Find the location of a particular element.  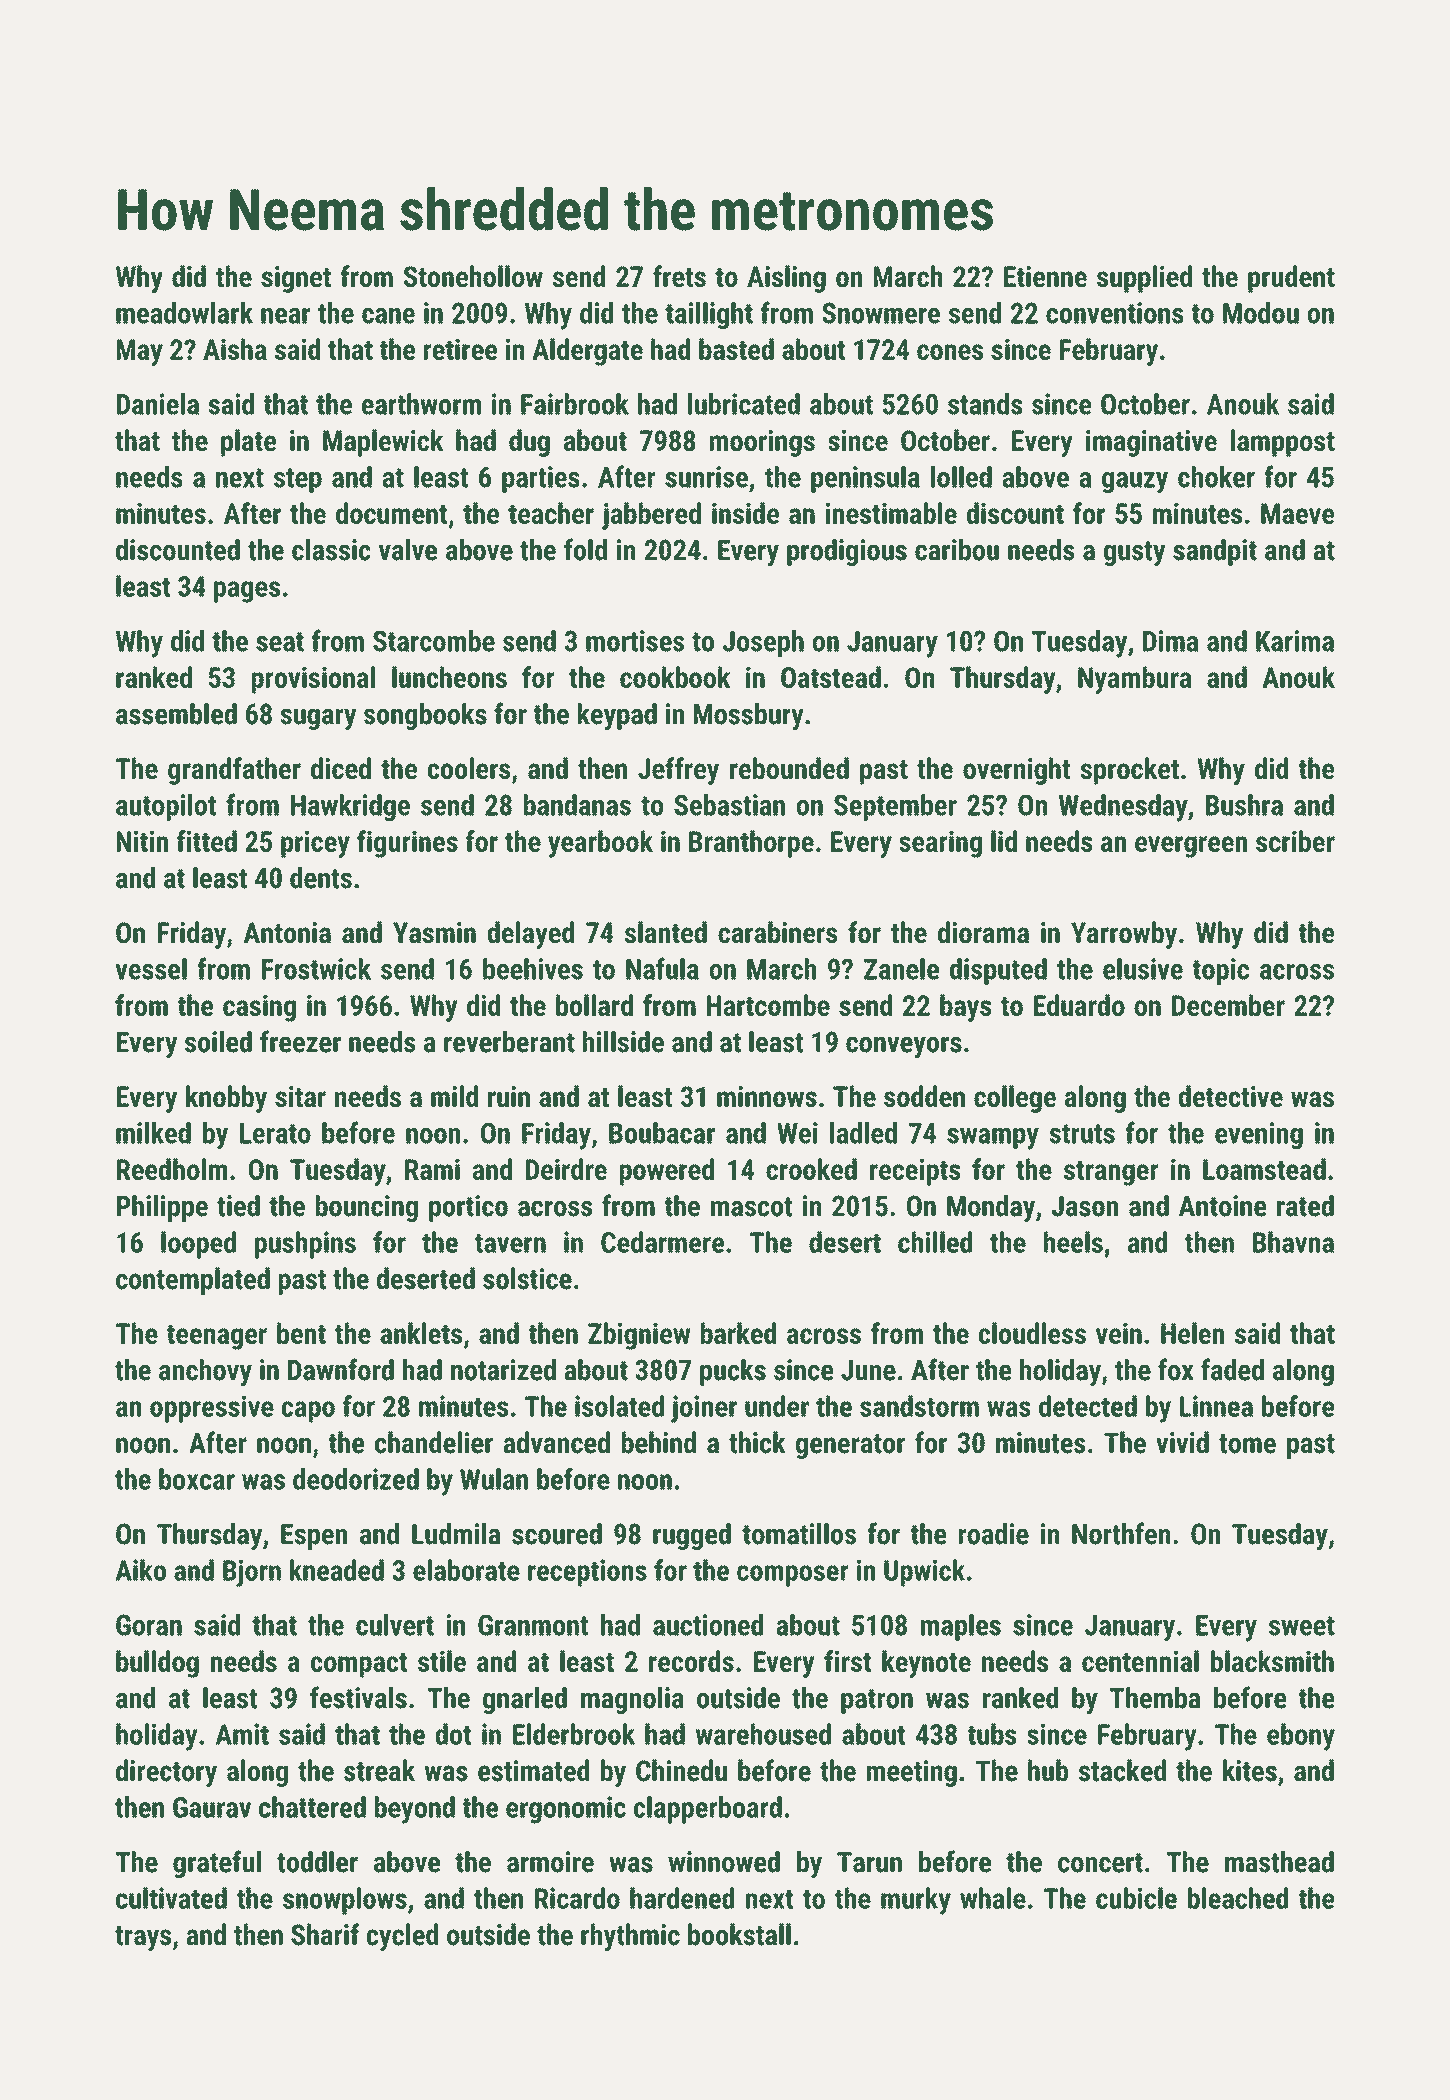

Oatstead is located at coordinates (831, 677).
